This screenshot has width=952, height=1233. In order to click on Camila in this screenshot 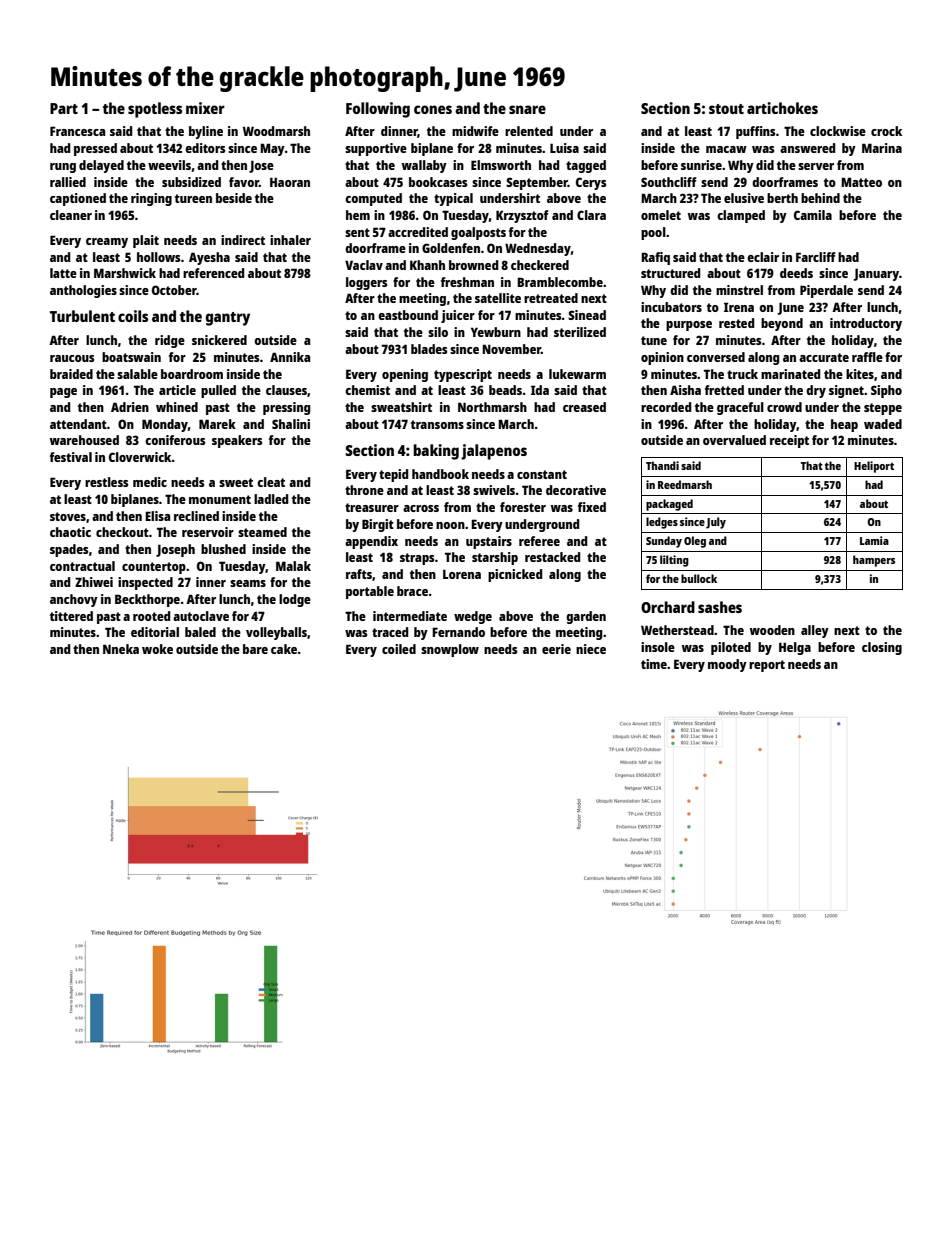, I will do `click(813, 215)`.
